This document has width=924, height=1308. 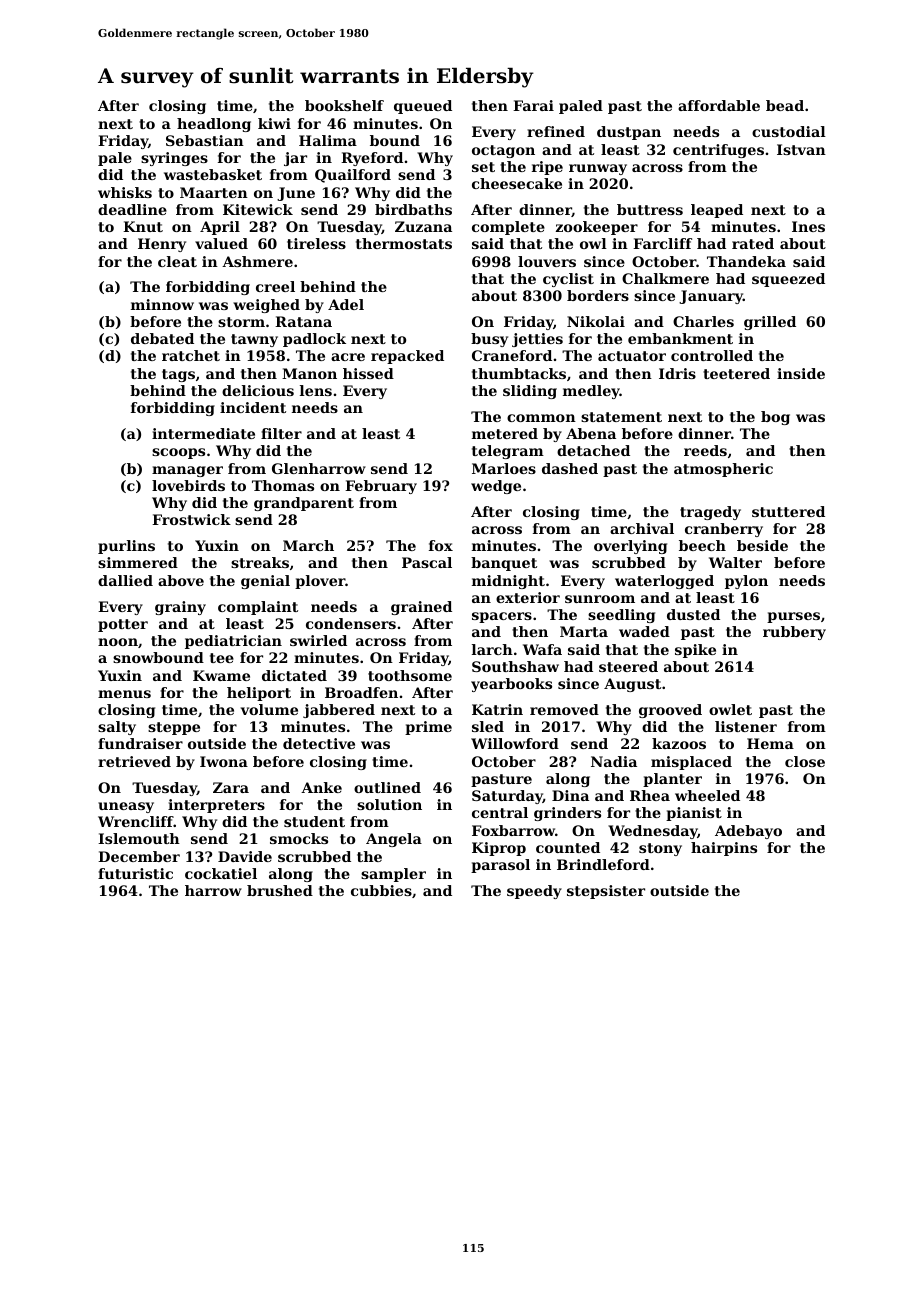 I want to click on whisks, so click(x=125, y=192).
